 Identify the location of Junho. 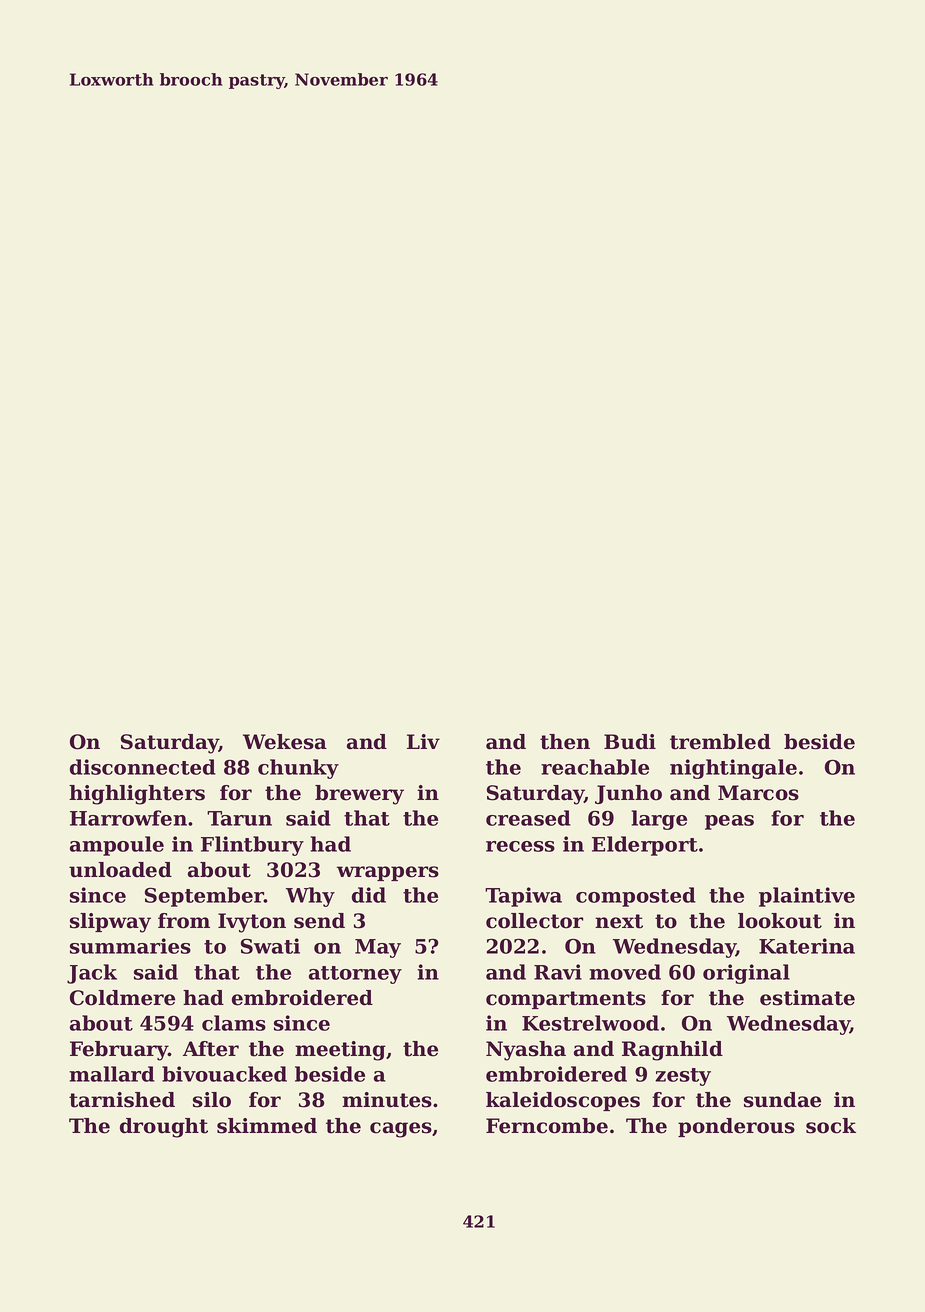
(628, 794).
